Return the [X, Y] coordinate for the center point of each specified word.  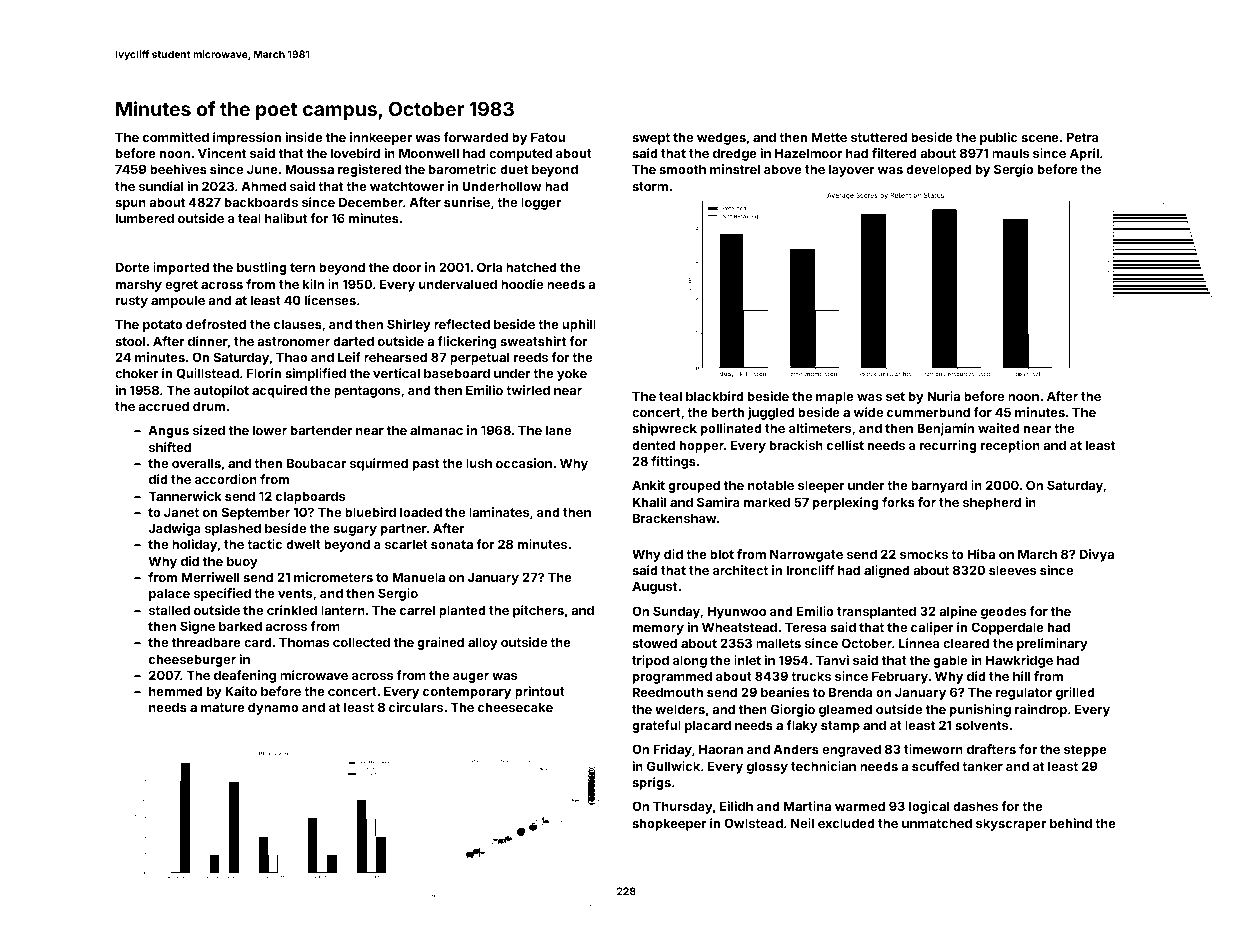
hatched [531, 267]
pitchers [538, 611]
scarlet [406, 544]
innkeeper [381, 138]
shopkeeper [669, 824]
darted [353, 341]
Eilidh [736, 806]
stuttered [879, 137]
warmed [860, 806]
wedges [721, 138]
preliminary [1052, 644]
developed [938, 170]
